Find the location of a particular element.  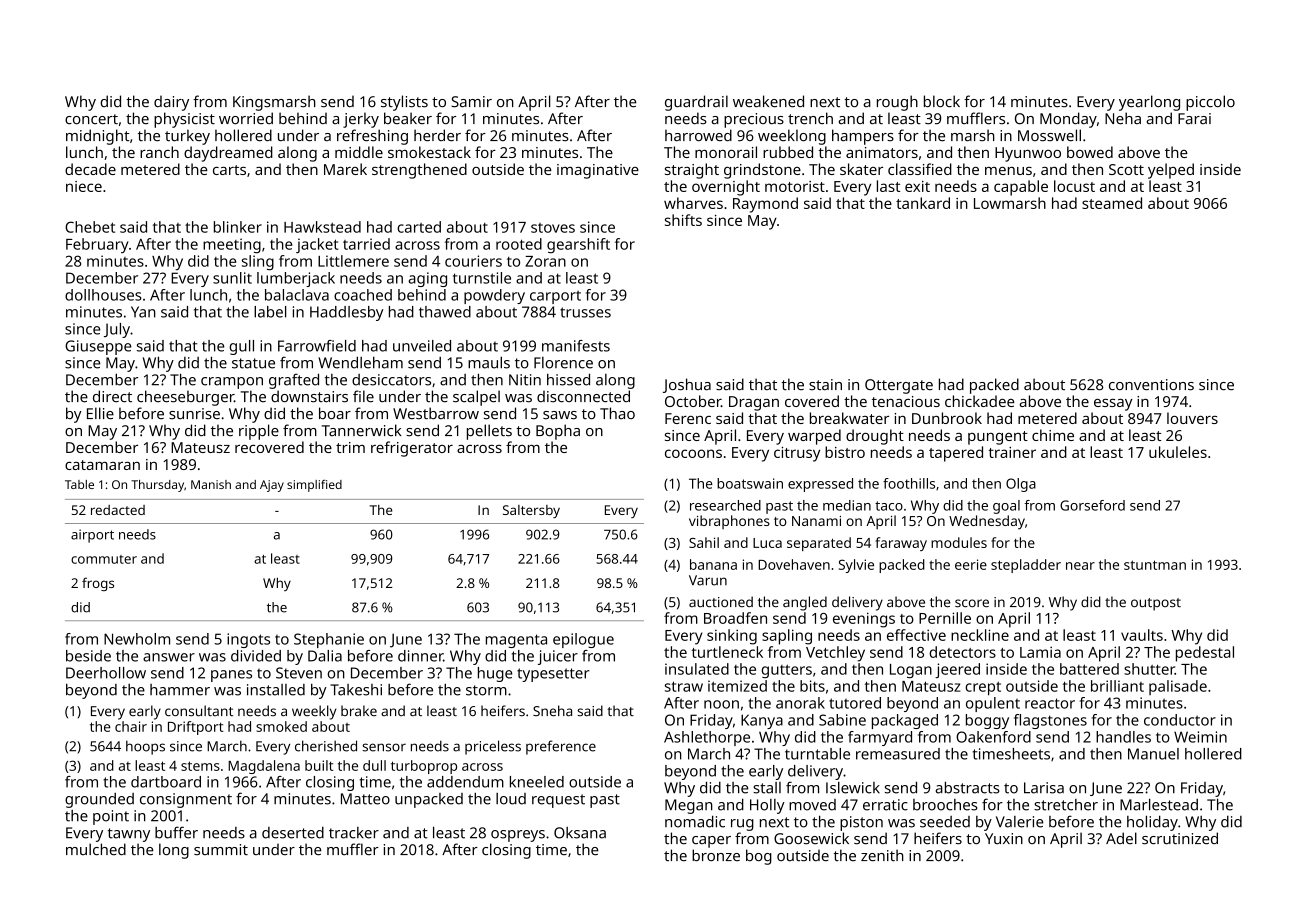

bronze is located at coordinates (716, 855).
